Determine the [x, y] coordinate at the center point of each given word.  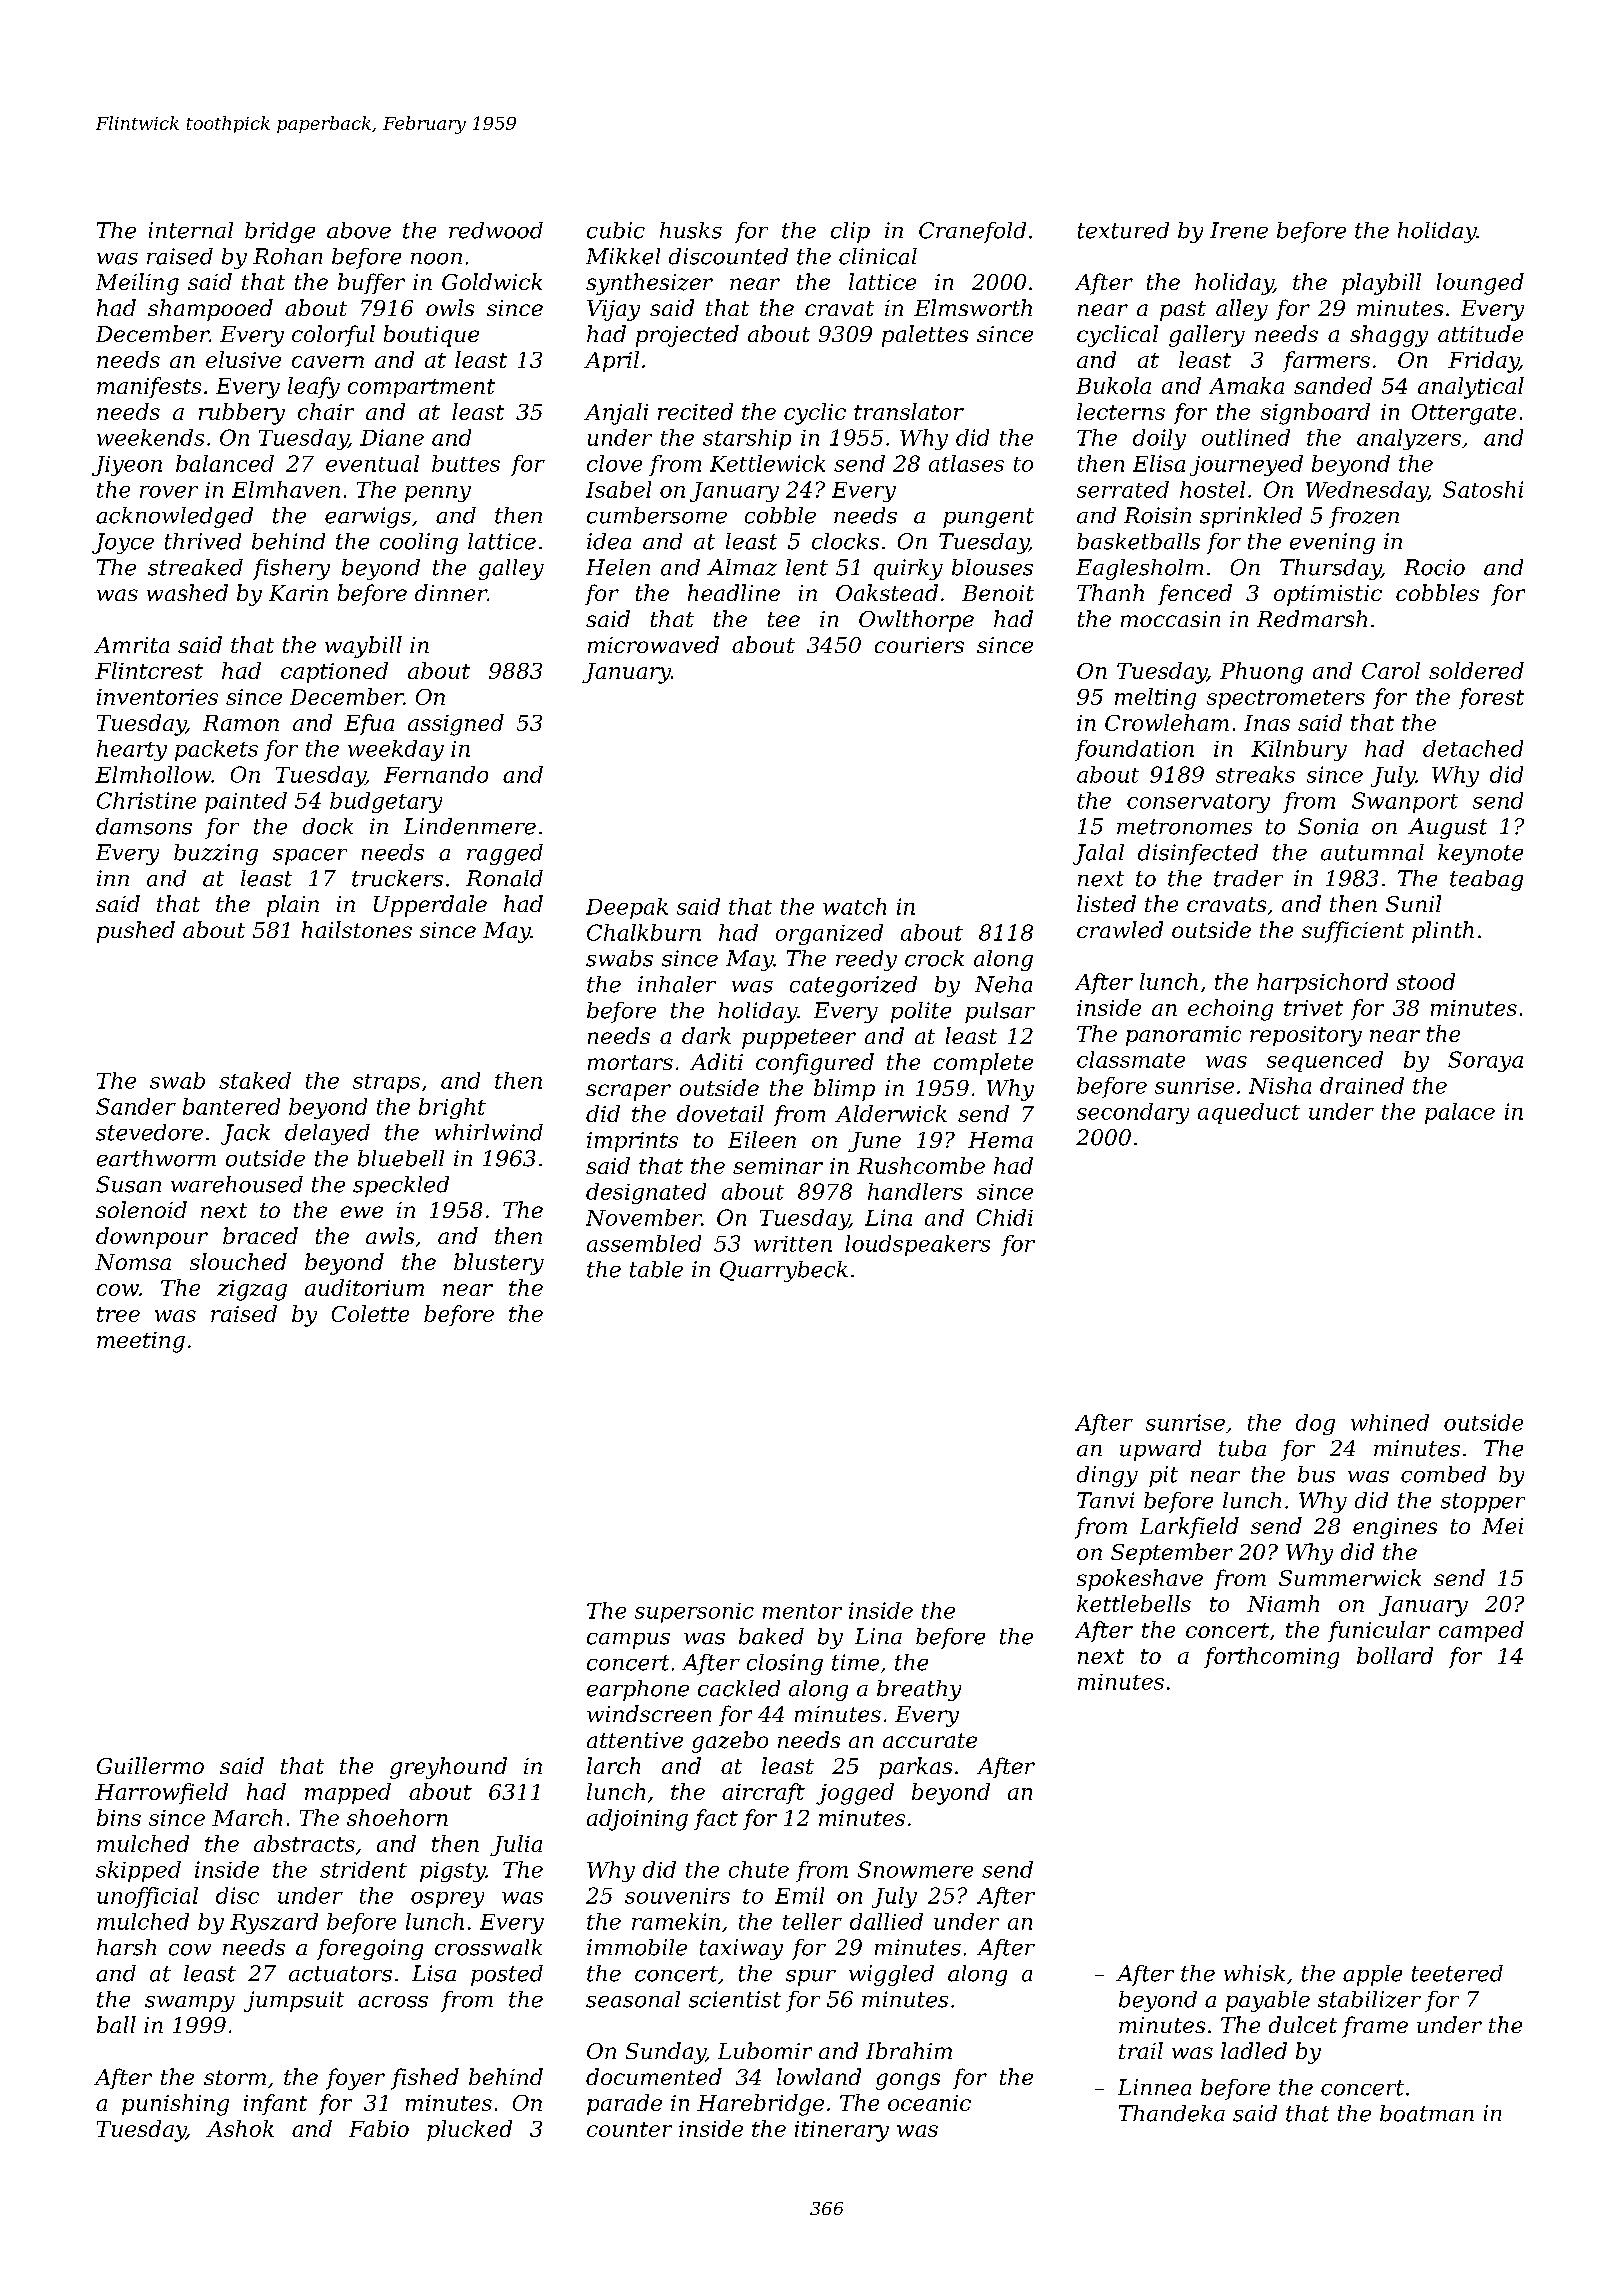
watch [854, 906]
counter [629, 2129]
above [359, 230]
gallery [1207, 336]
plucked [469, 2130]
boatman [1427, 2113]
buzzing [216, 854]
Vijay [613, 310]
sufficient [1353, 932]
